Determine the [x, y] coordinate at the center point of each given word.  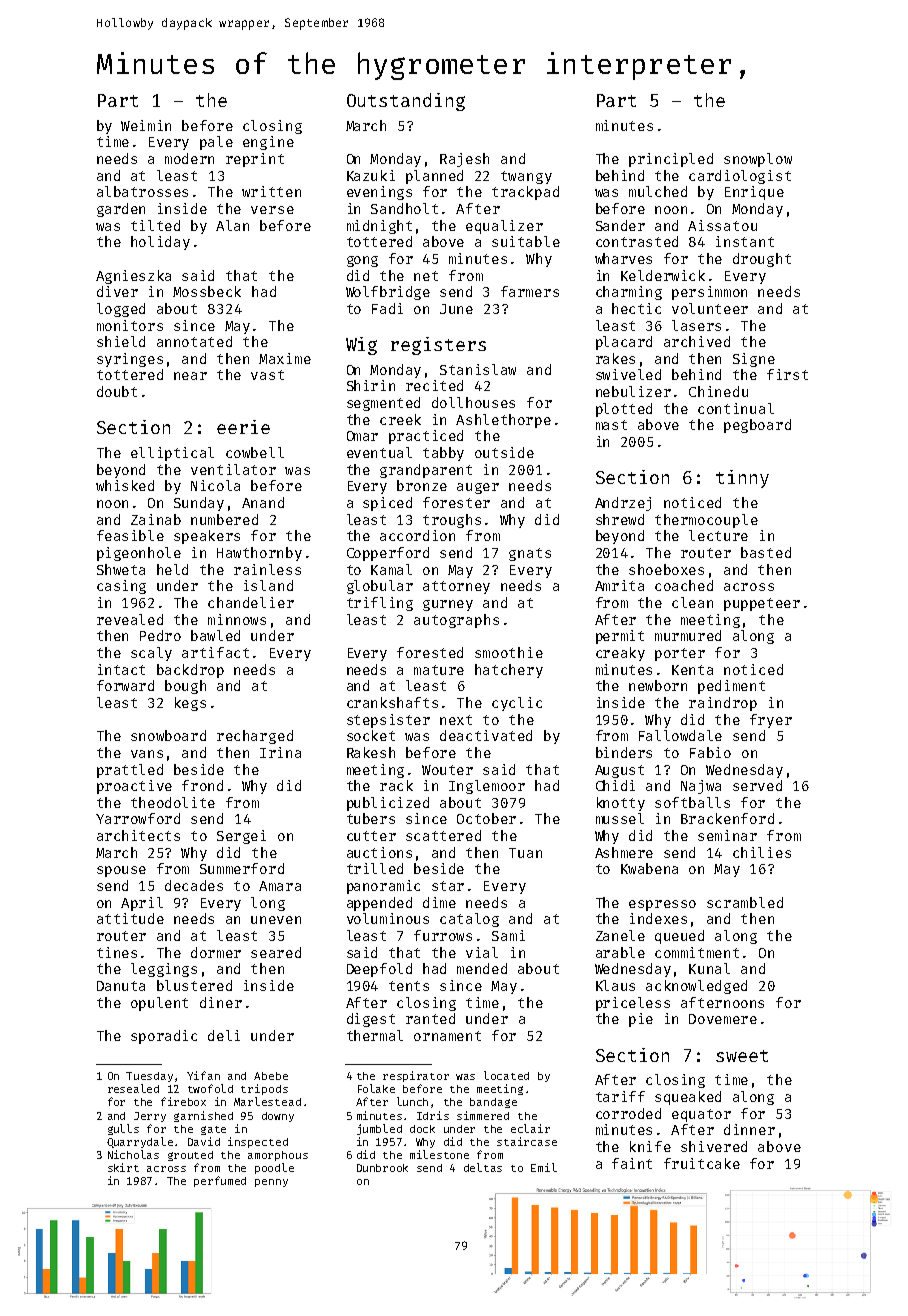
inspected [258, 1142]
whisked [125, 485]
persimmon [709, 293]
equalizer [504, 227]
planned [434, 177]
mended [482, 968]
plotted [624, 410]
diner [221, 1002]
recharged [255, 737]
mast [611, 425]
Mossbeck [207, 291]
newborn [658, 685]
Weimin [146, 125]
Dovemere [723, 1019]
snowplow [758, 160]
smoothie [509, 652]
